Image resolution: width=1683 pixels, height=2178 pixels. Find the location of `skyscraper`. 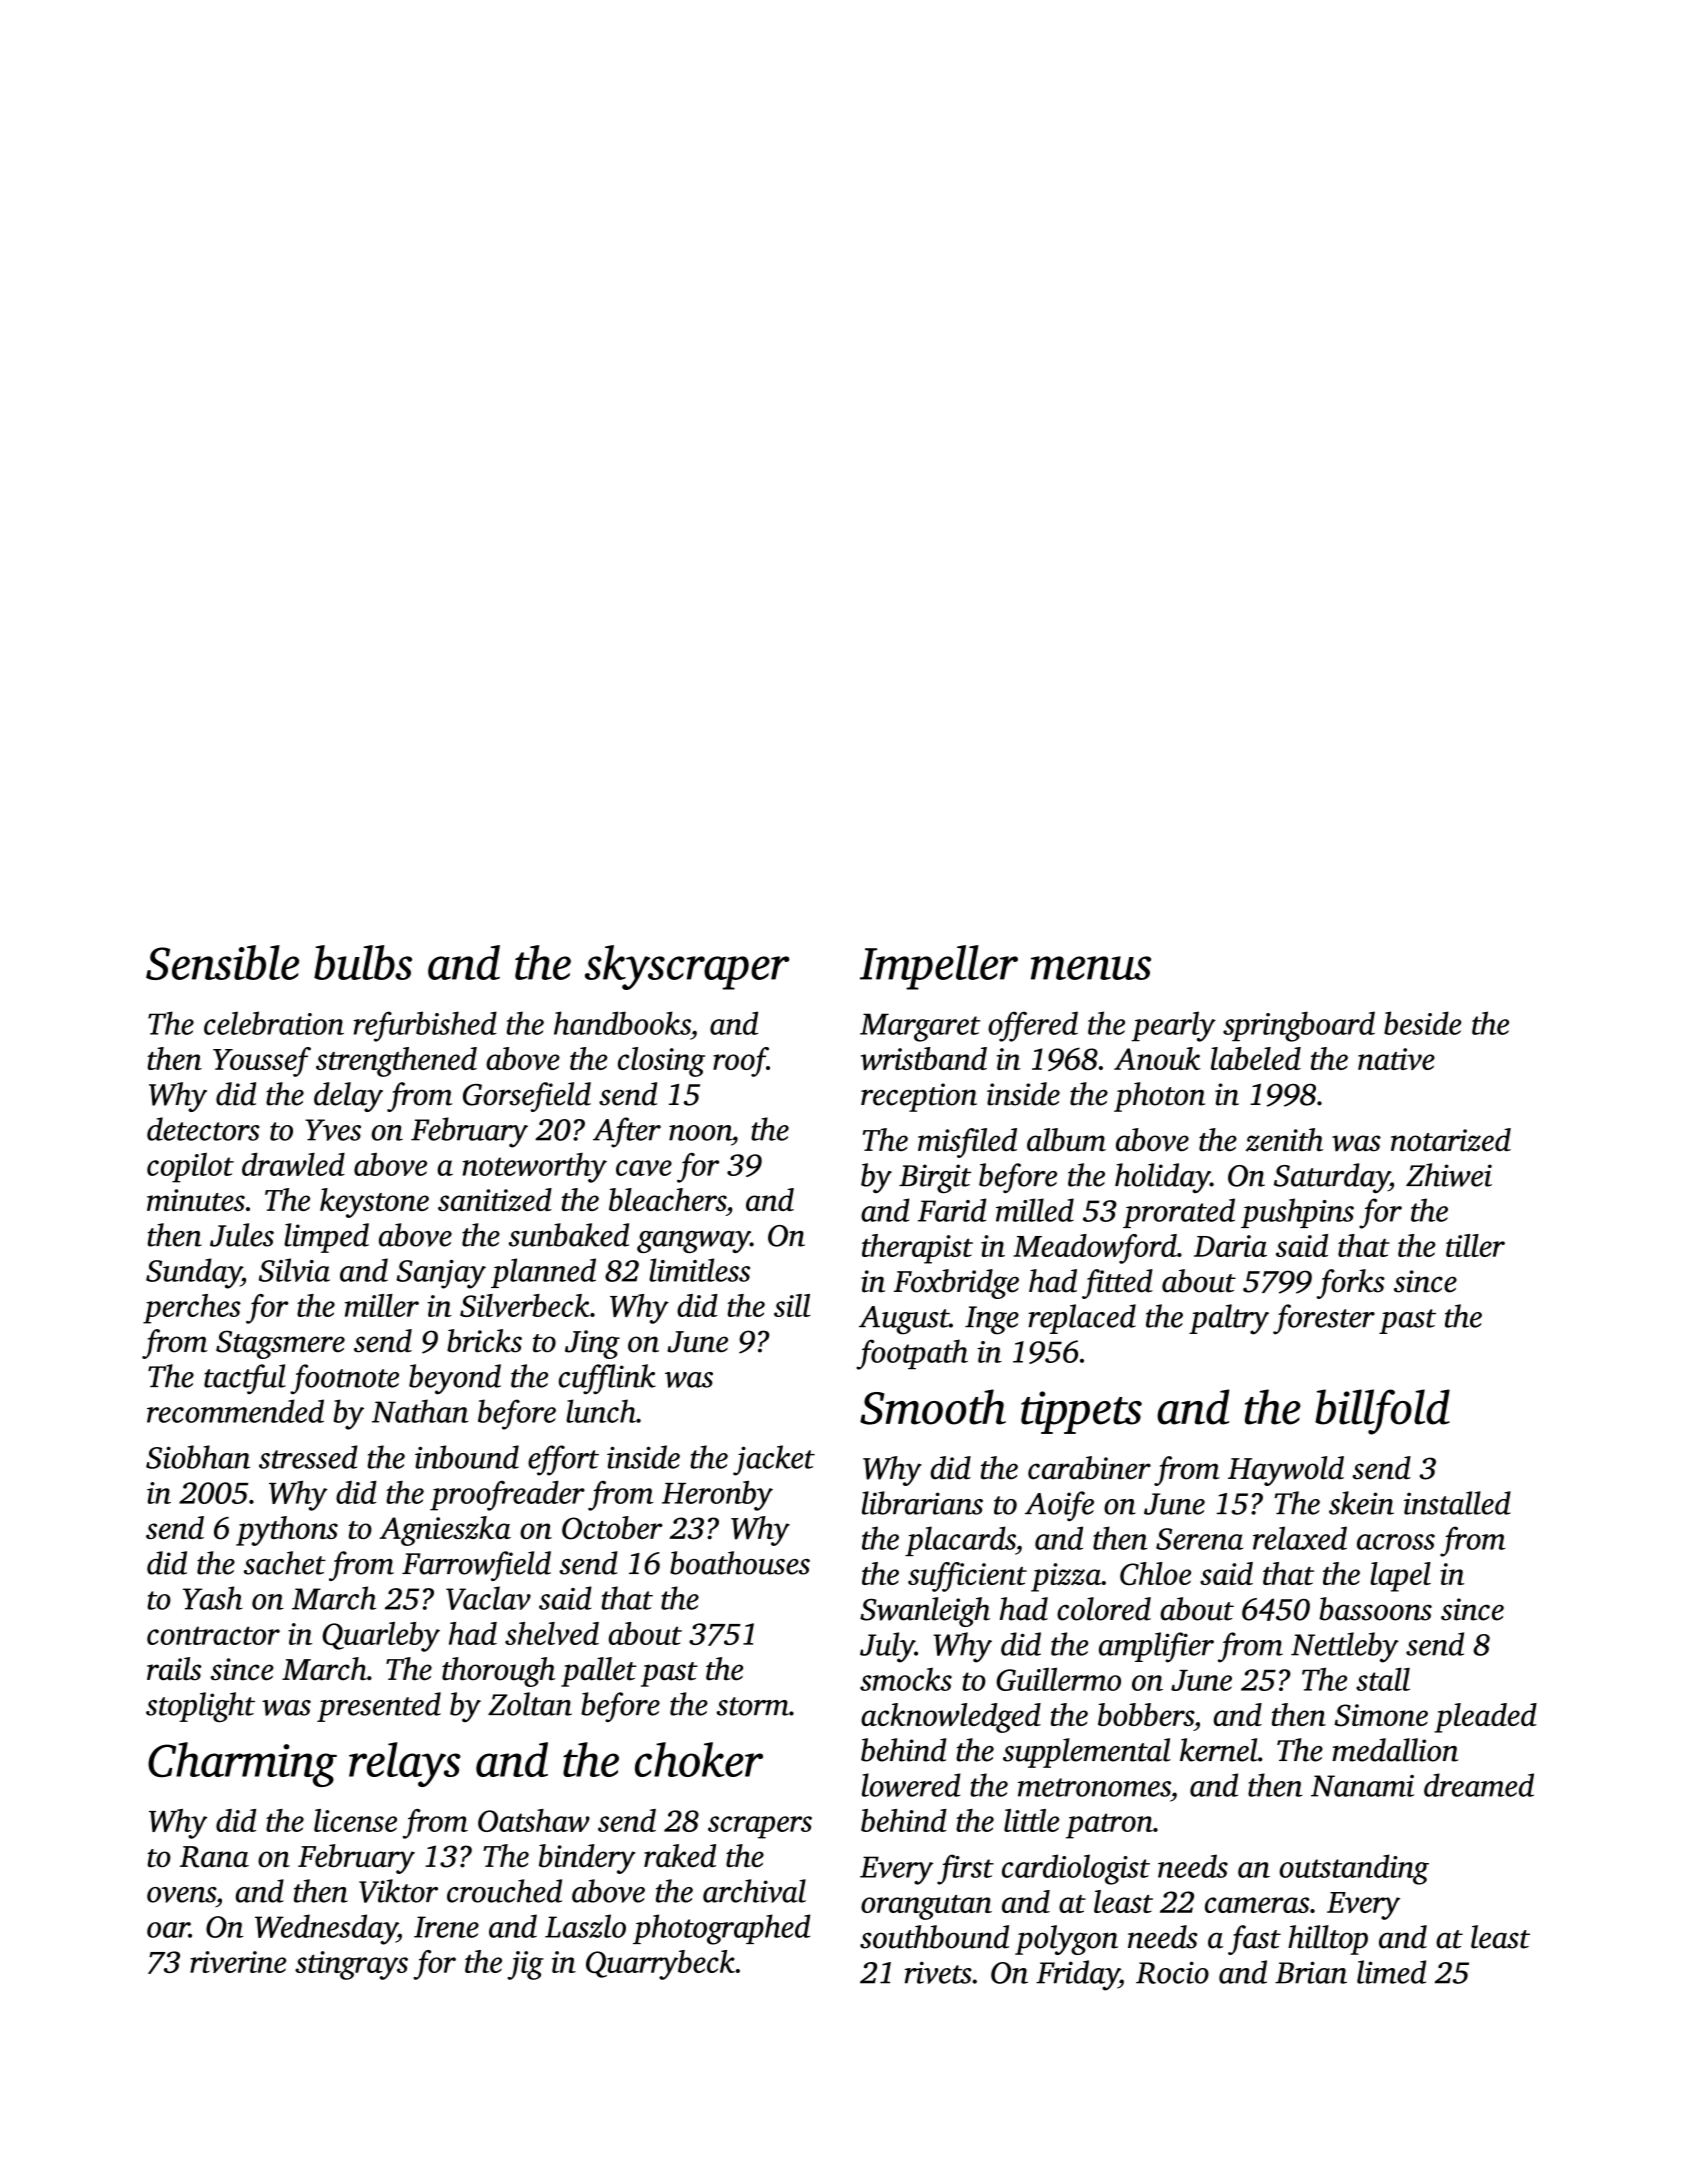

skyscraper is located at coordinates (687, 967).
